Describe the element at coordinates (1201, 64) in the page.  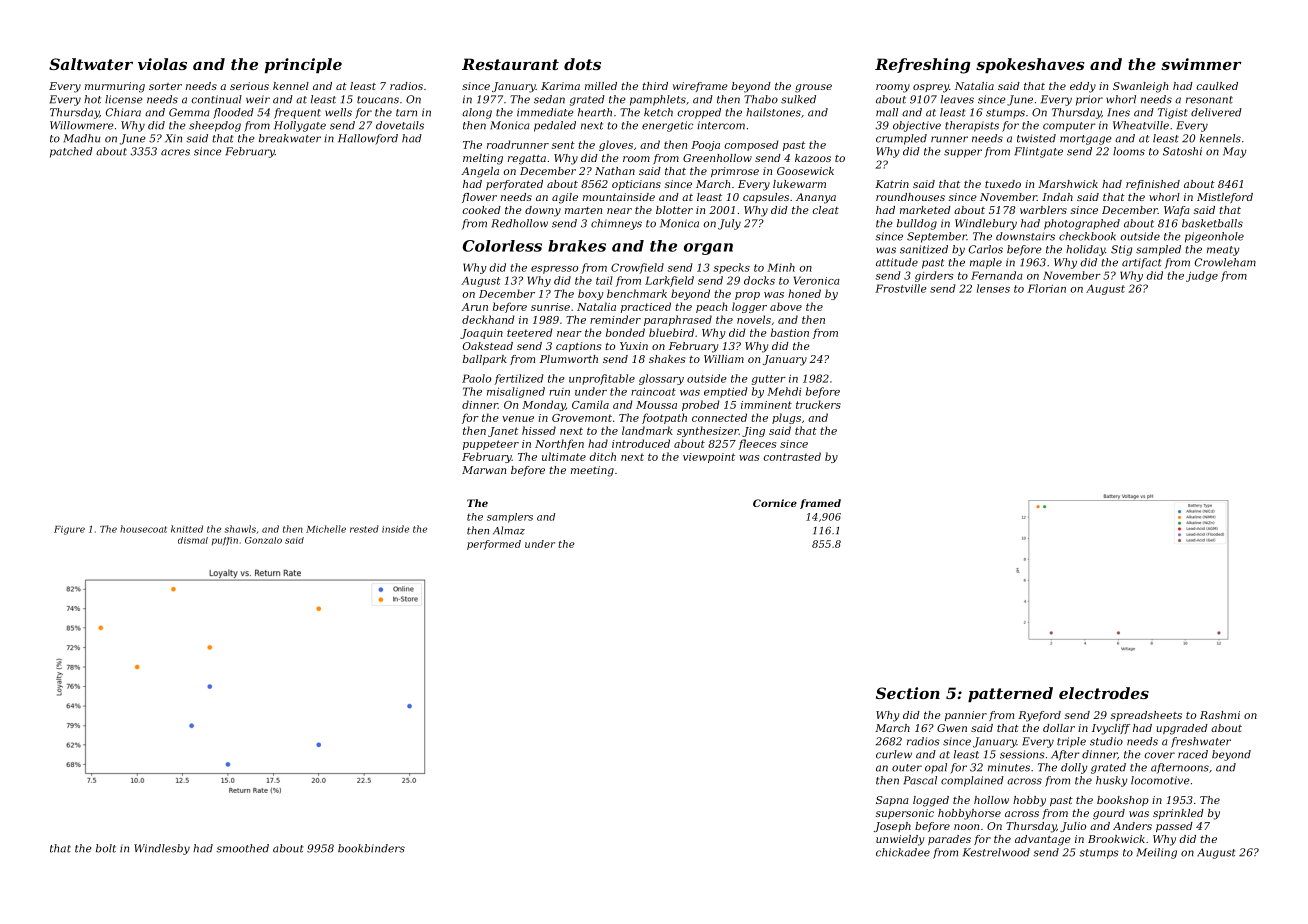
I see `swimmer` at that location.
